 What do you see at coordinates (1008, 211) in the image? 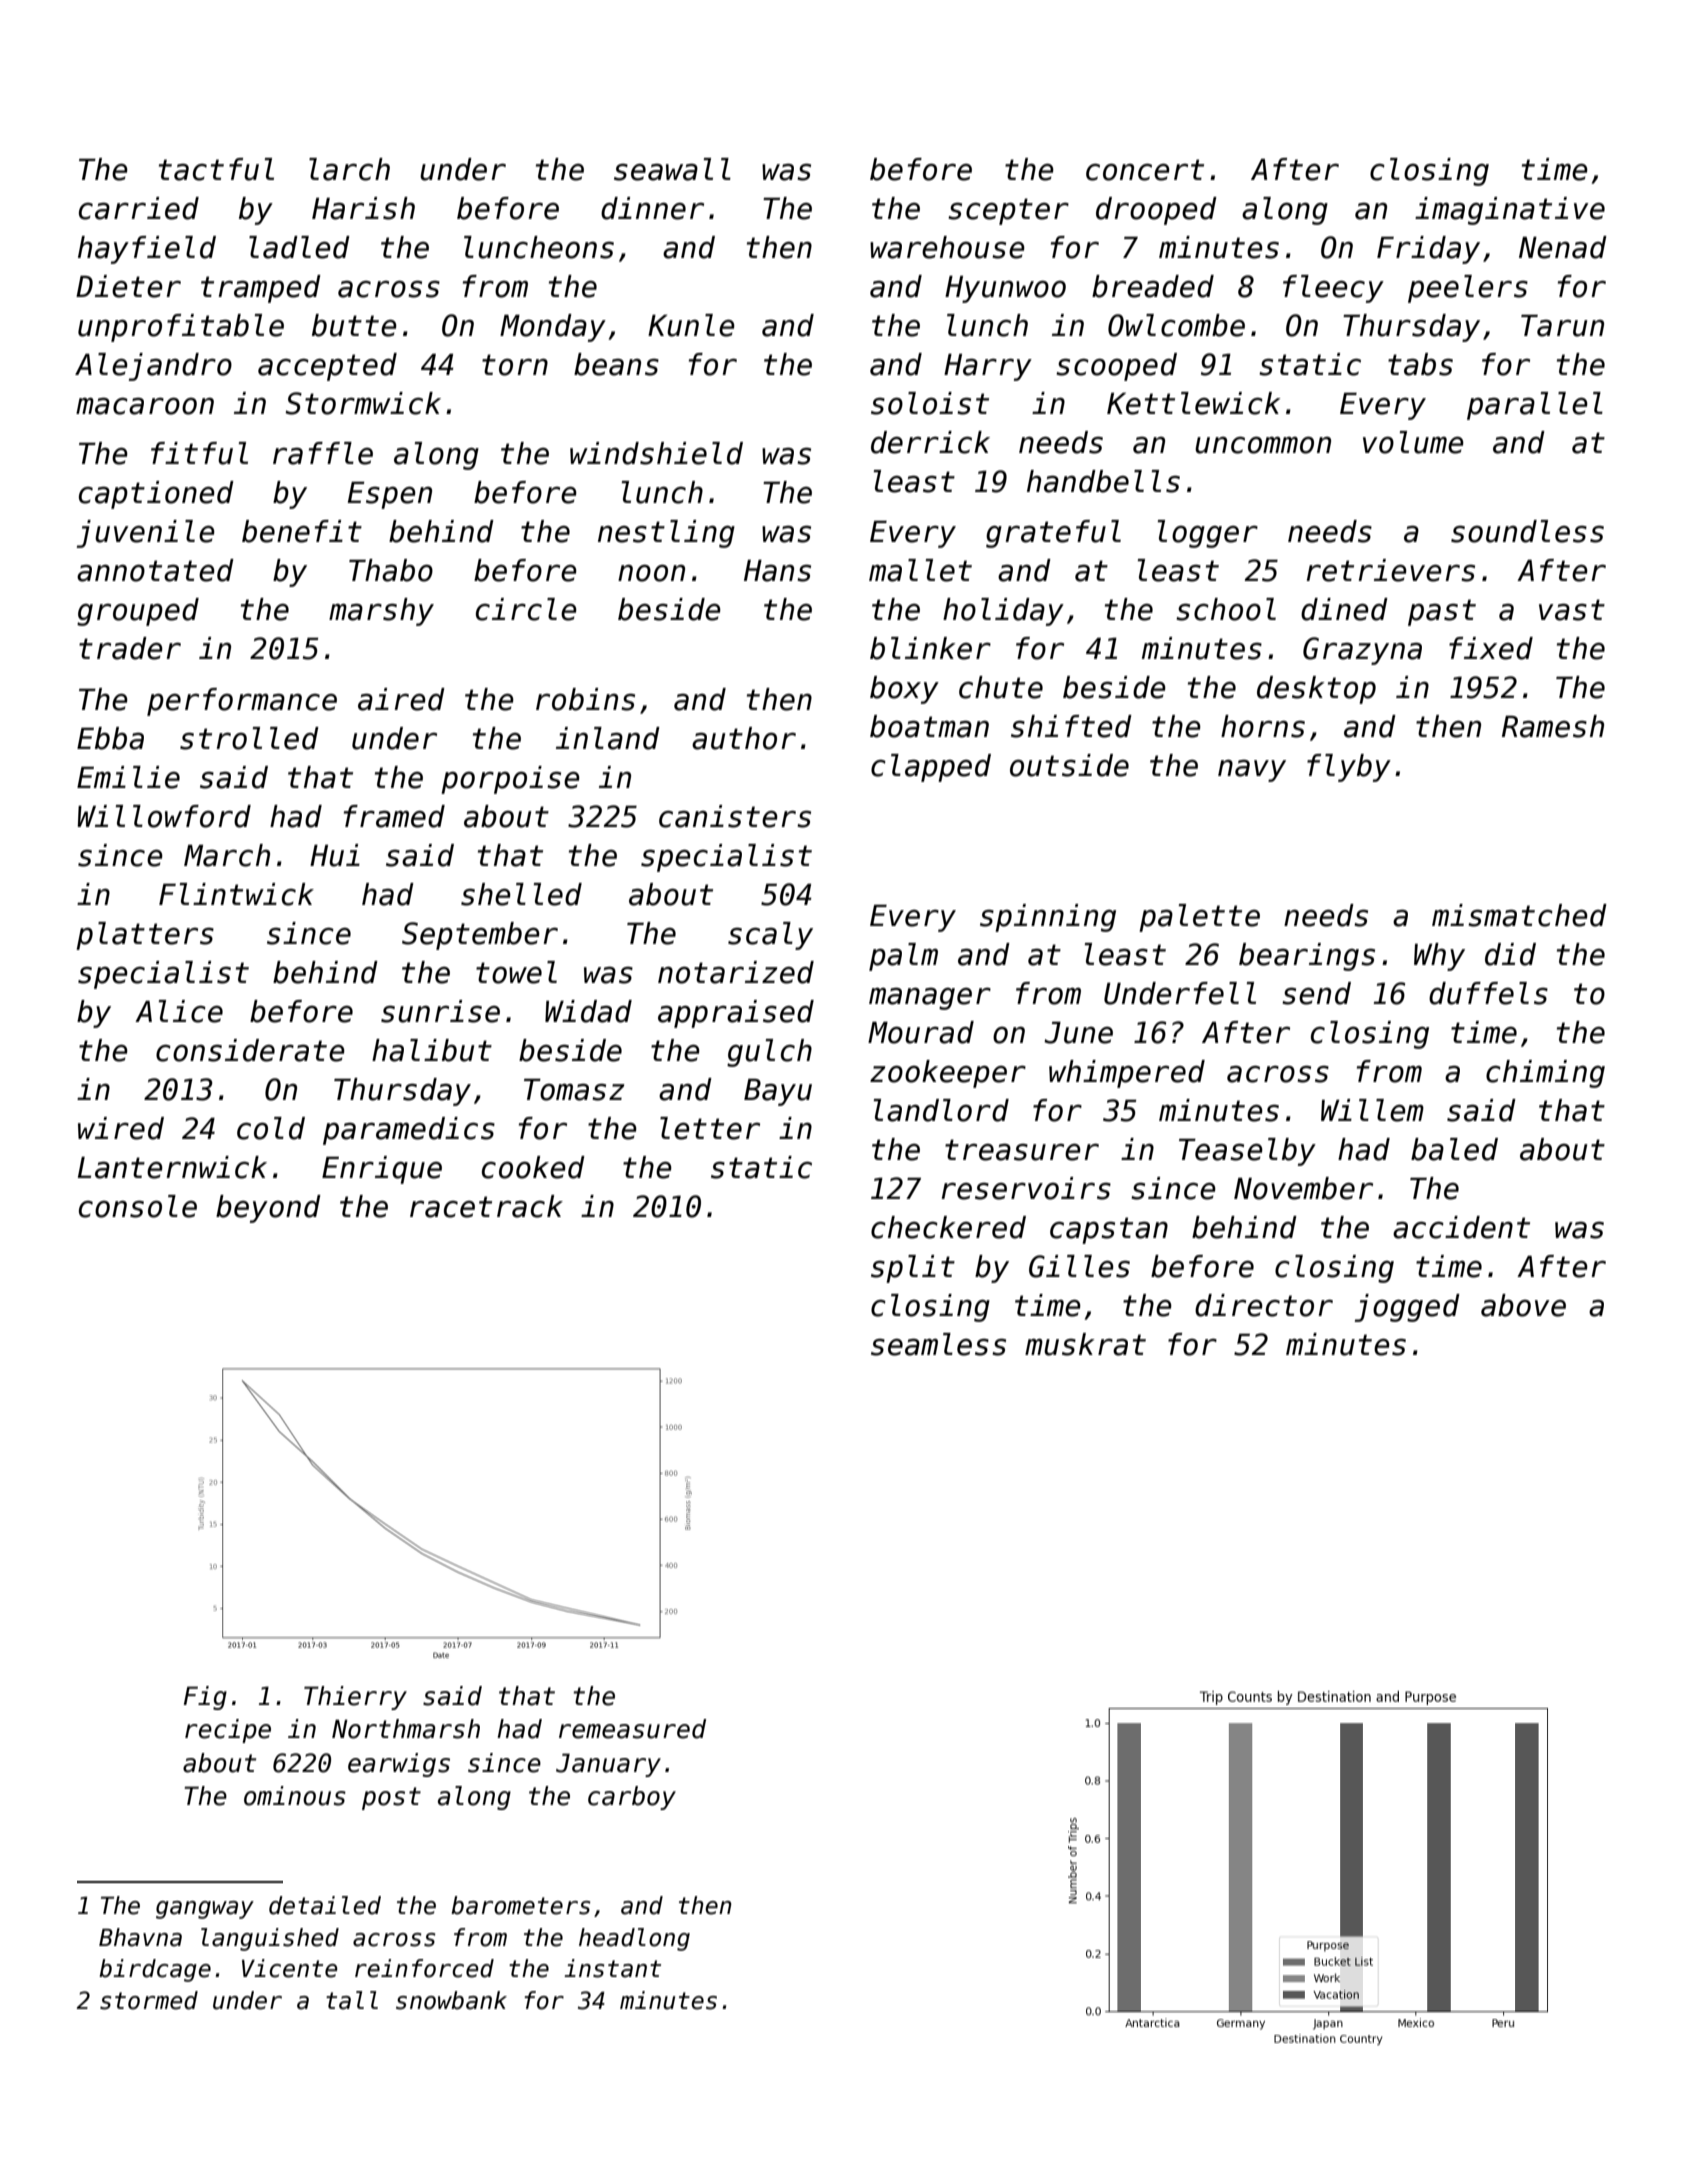
I see `scepter` at bounding box center [1008, 211].
